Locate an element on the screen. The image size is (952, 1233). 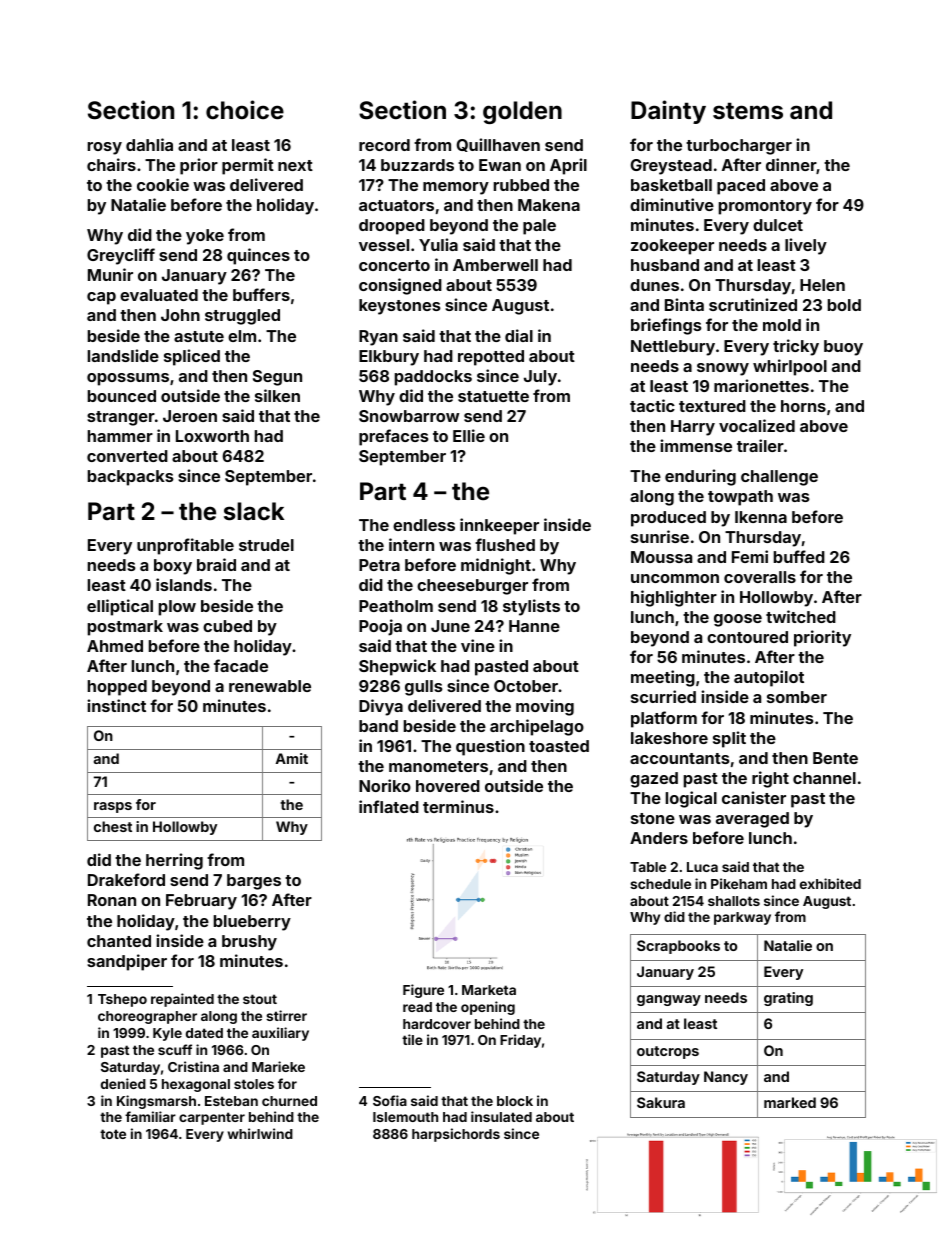
Noriko is located at coordinates (385, 785).
